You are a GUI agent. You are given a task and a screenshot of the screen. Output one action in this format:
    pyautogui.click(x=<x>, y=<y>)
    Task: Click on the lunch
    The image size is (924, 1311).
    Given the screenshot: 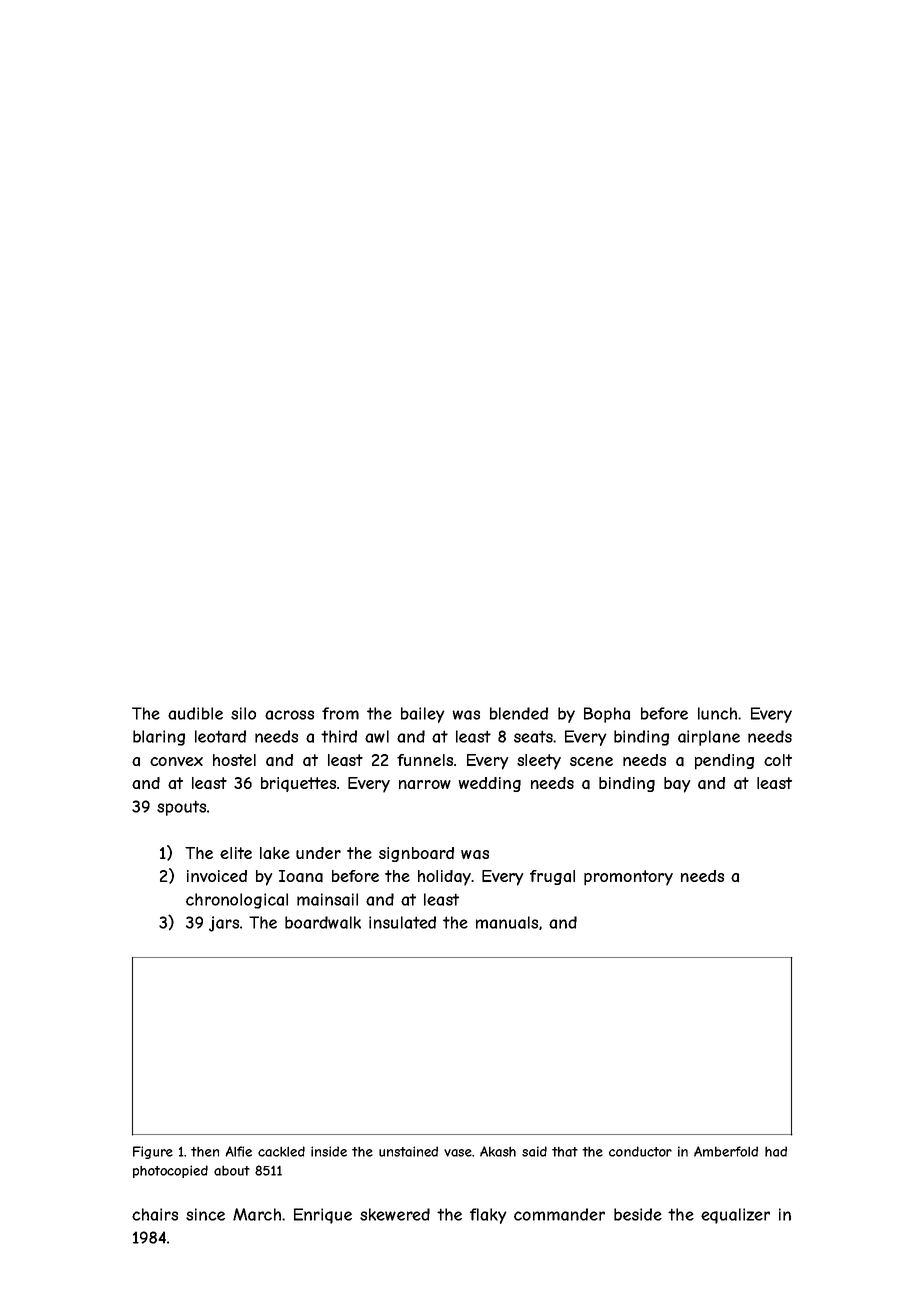 What is the action you would take?
    pyautogui.click(x=717, y=713)
